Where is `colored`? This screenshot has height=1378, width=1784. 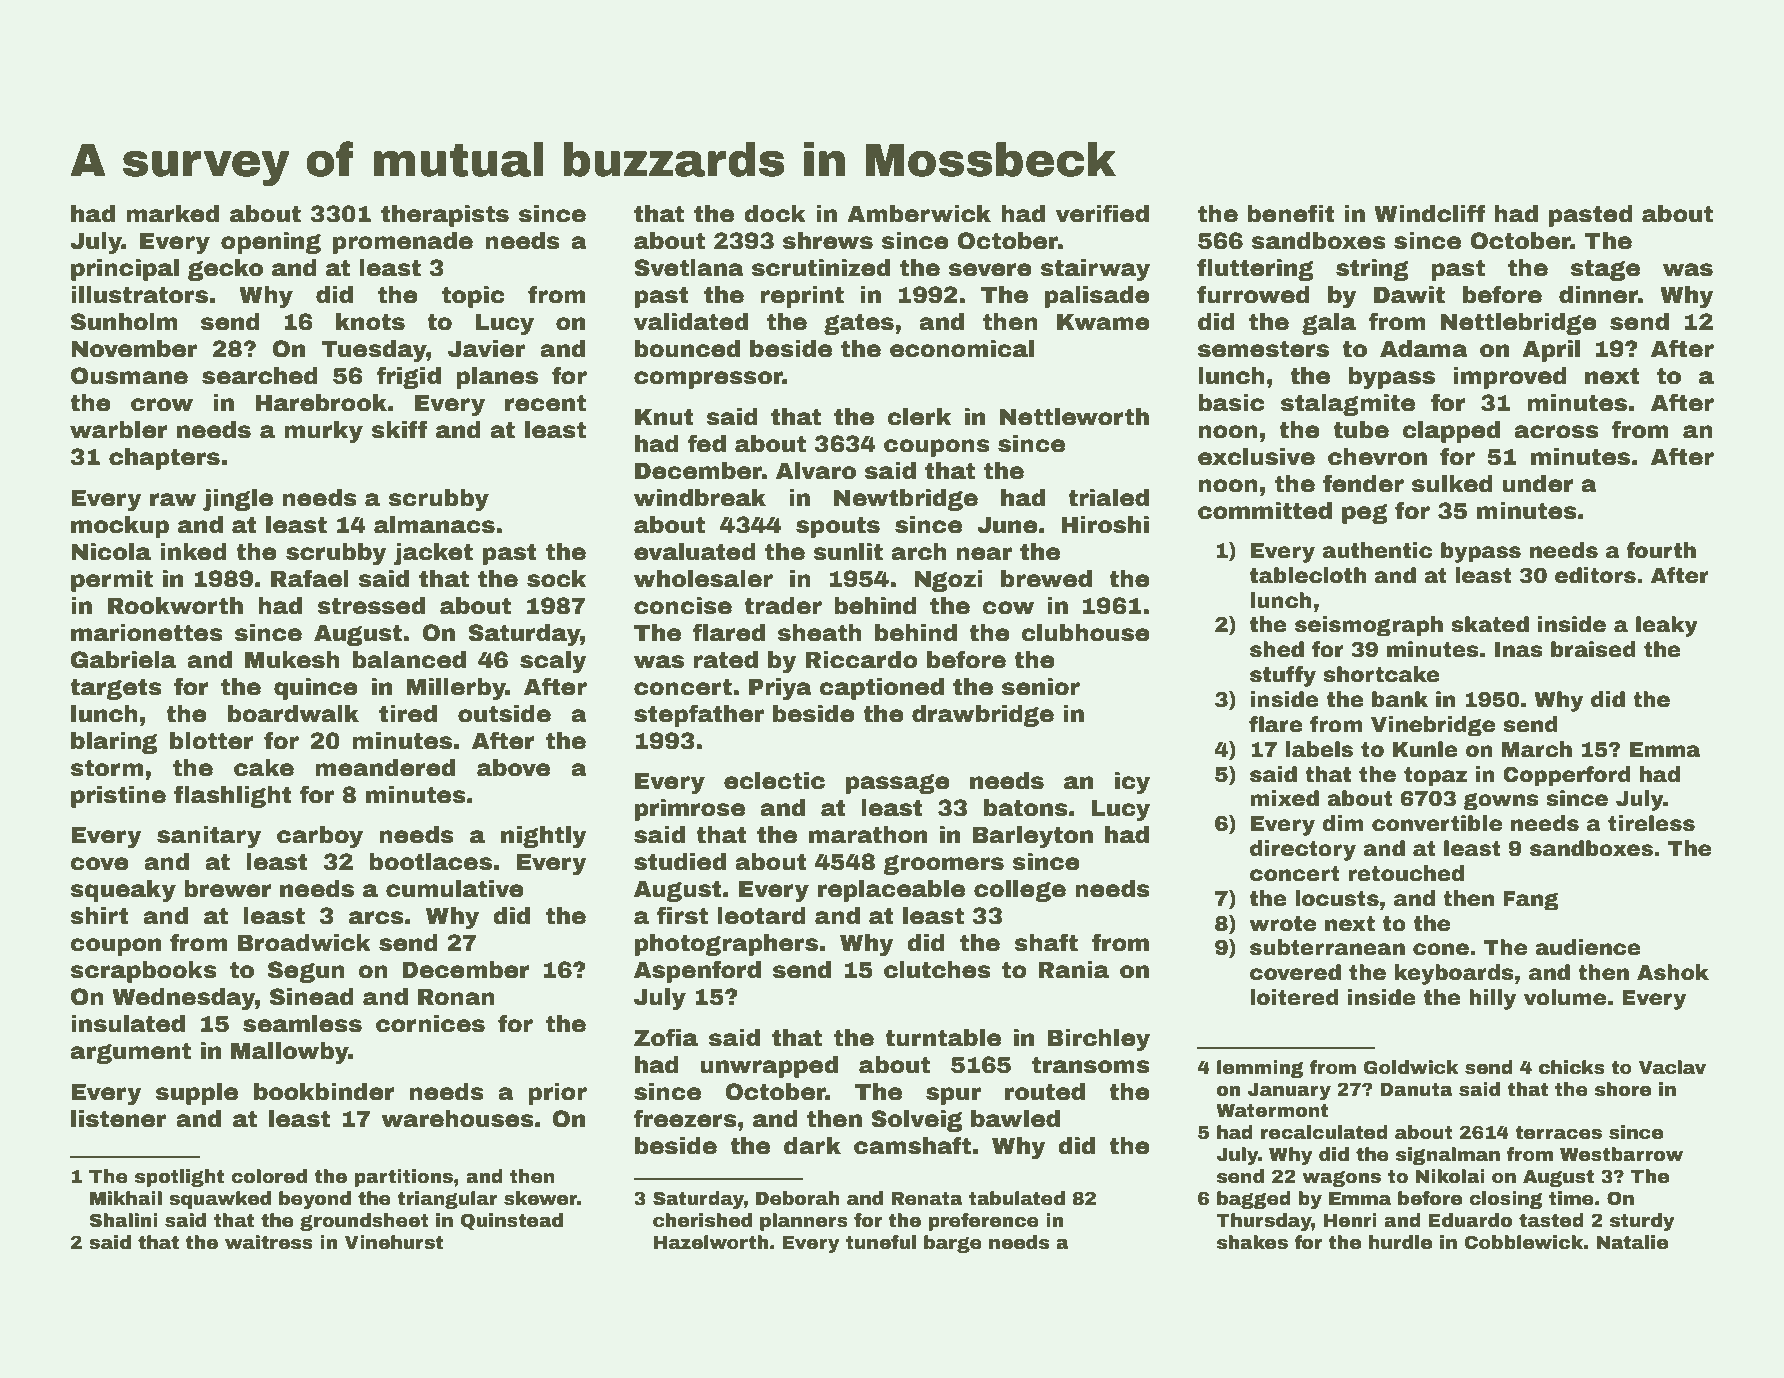 colored is located at coordinates (269, 1176).
